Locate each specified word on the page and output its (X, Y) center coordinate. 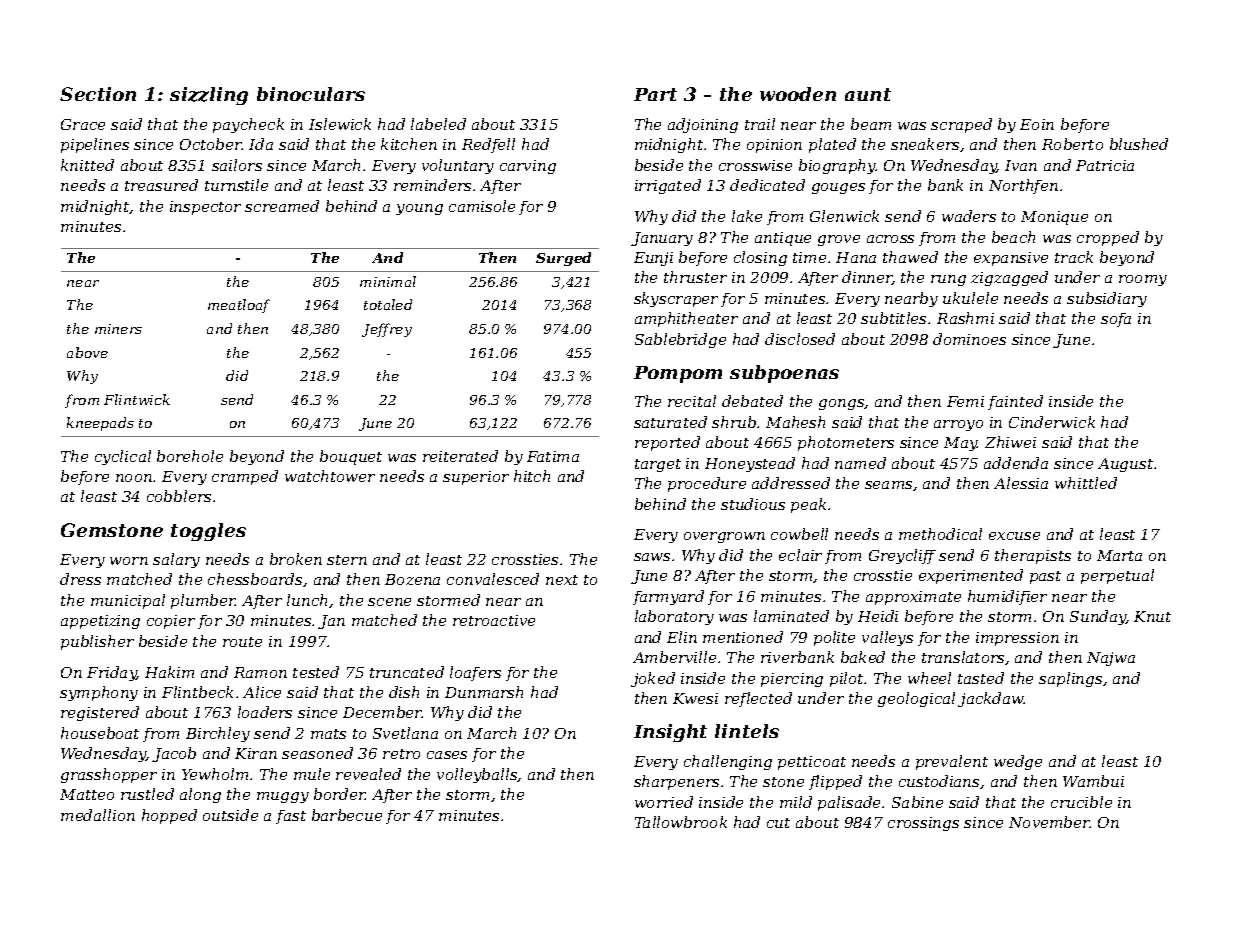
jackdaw (991, 699)
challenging (728, 762)
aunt (868, 94)
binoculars (311, 94)
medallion (98, 815)
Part (655, 94)
